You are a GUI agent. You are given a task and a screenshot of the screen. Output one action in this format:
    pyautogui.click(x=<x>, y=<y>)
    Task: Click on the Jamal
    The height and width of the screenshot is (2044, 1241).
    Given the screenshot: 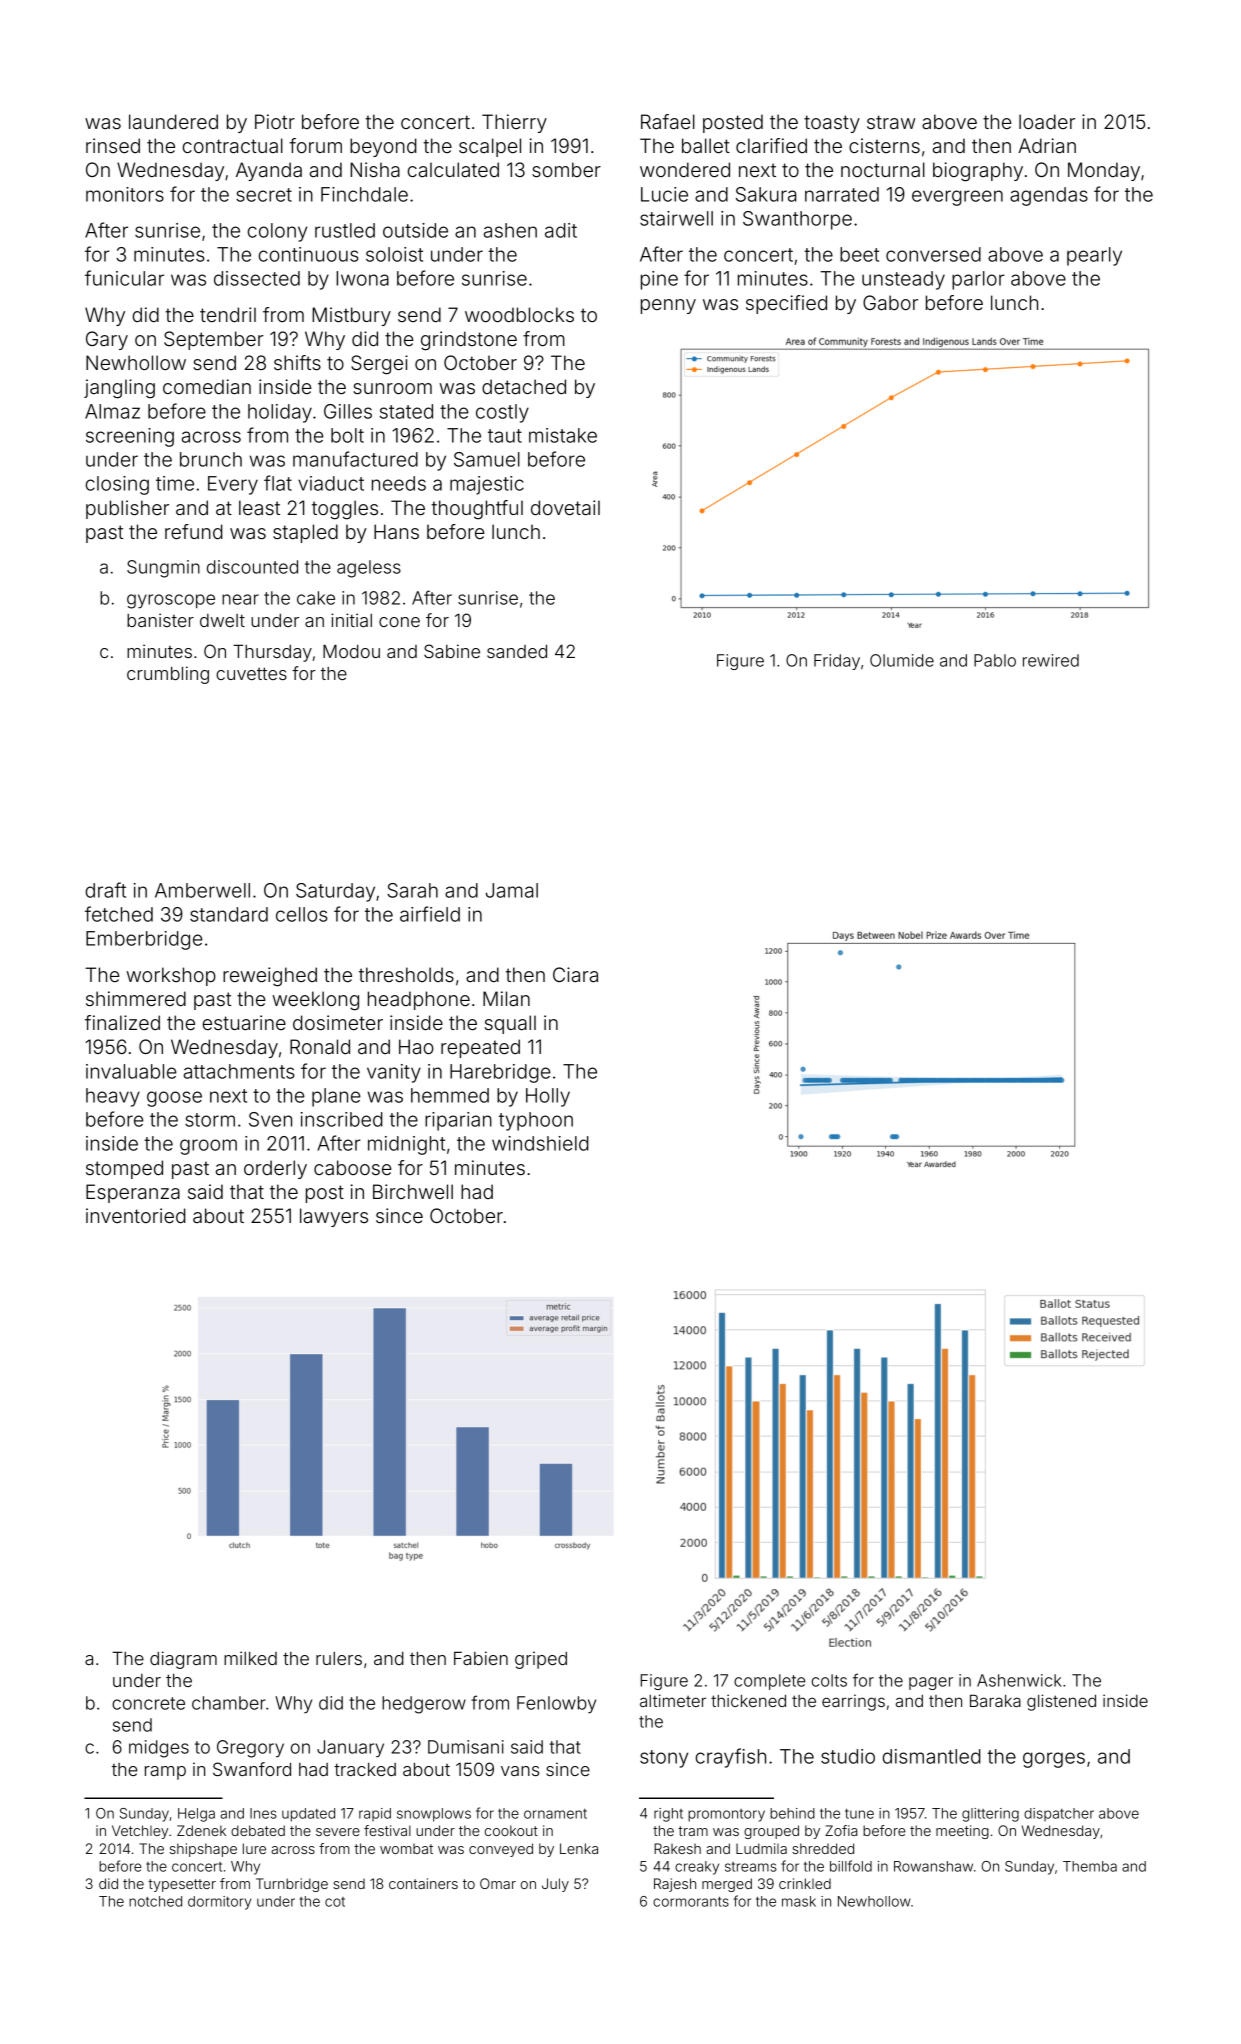 What is the action you would take?
    pyautogui.click(x=512, y=890)
